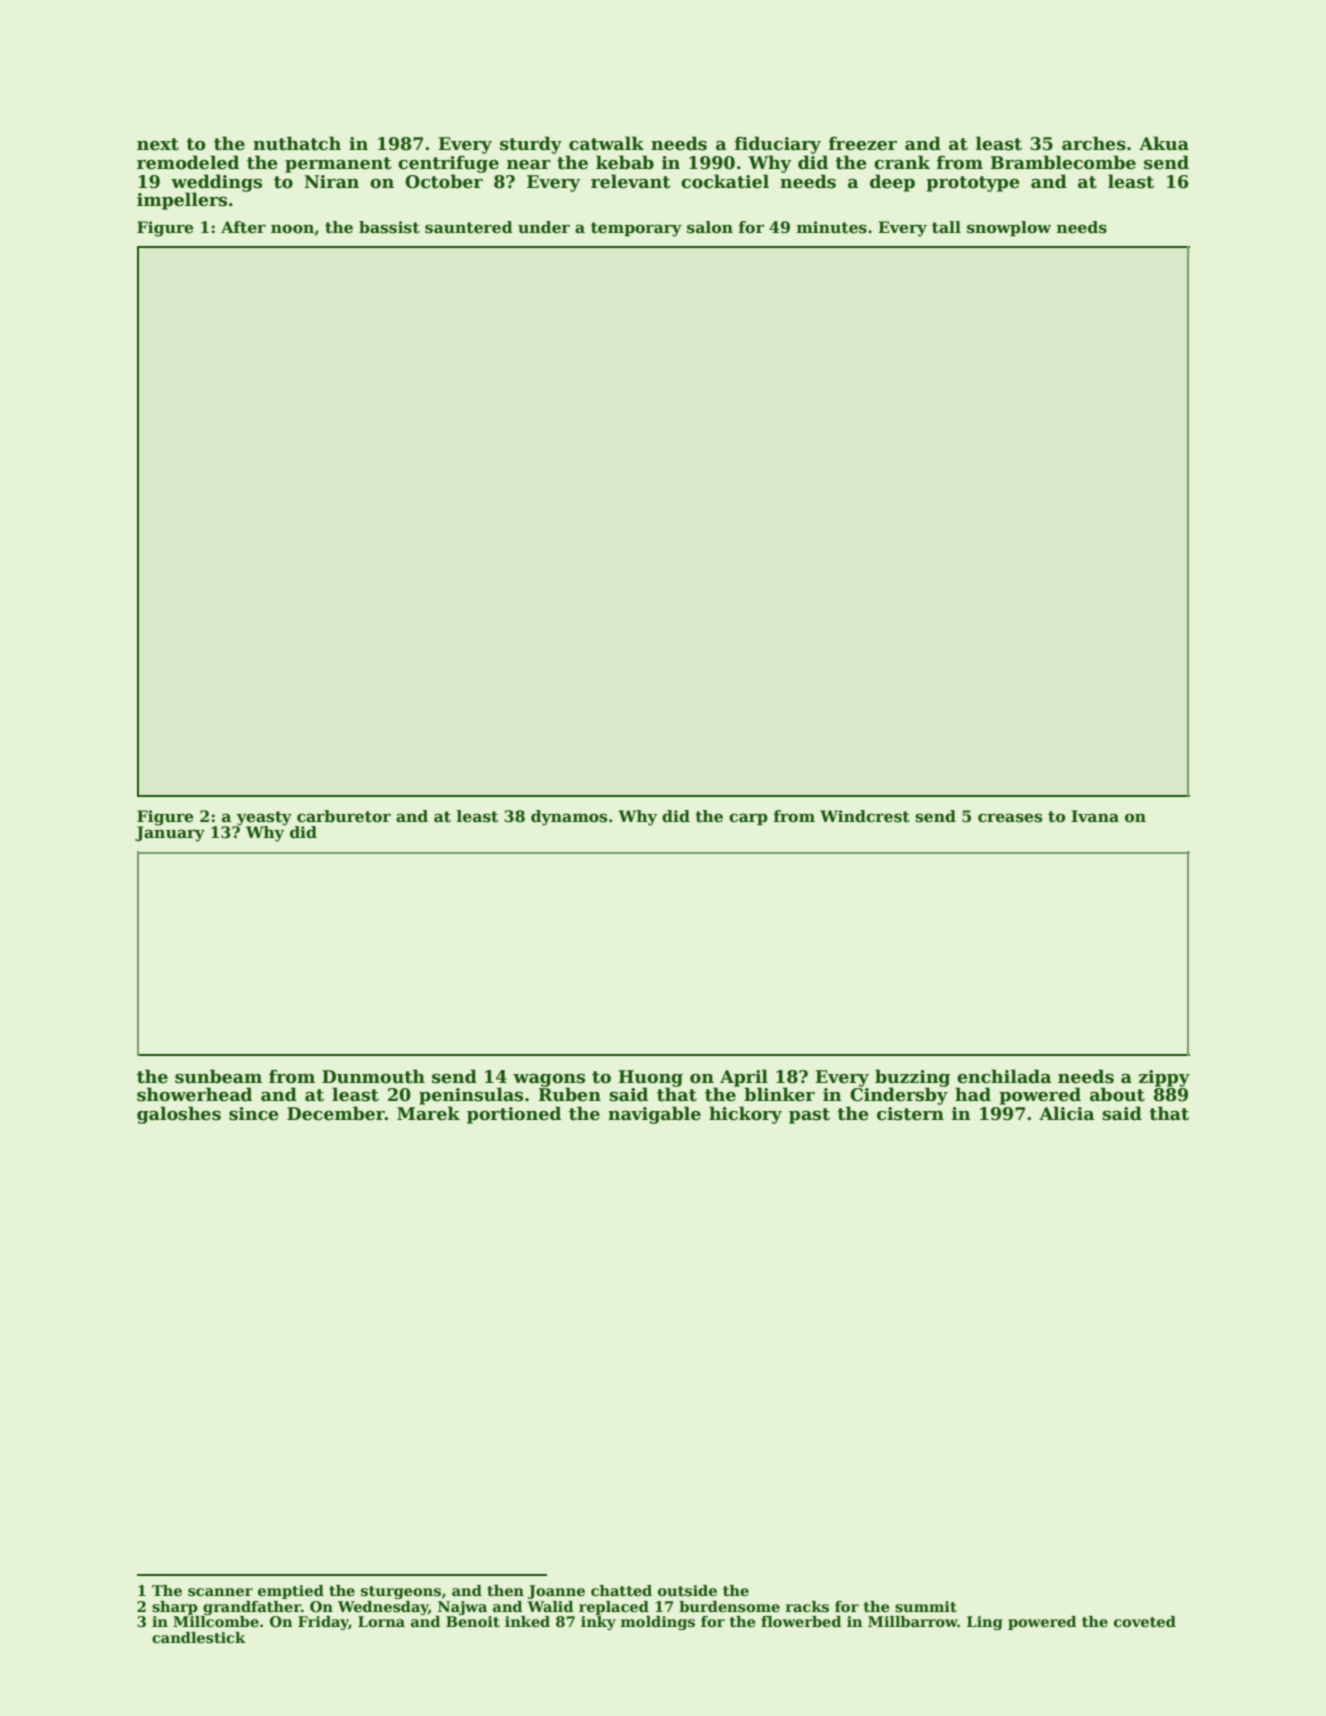  I want to click on flowerbed, so click(801, 1621).
